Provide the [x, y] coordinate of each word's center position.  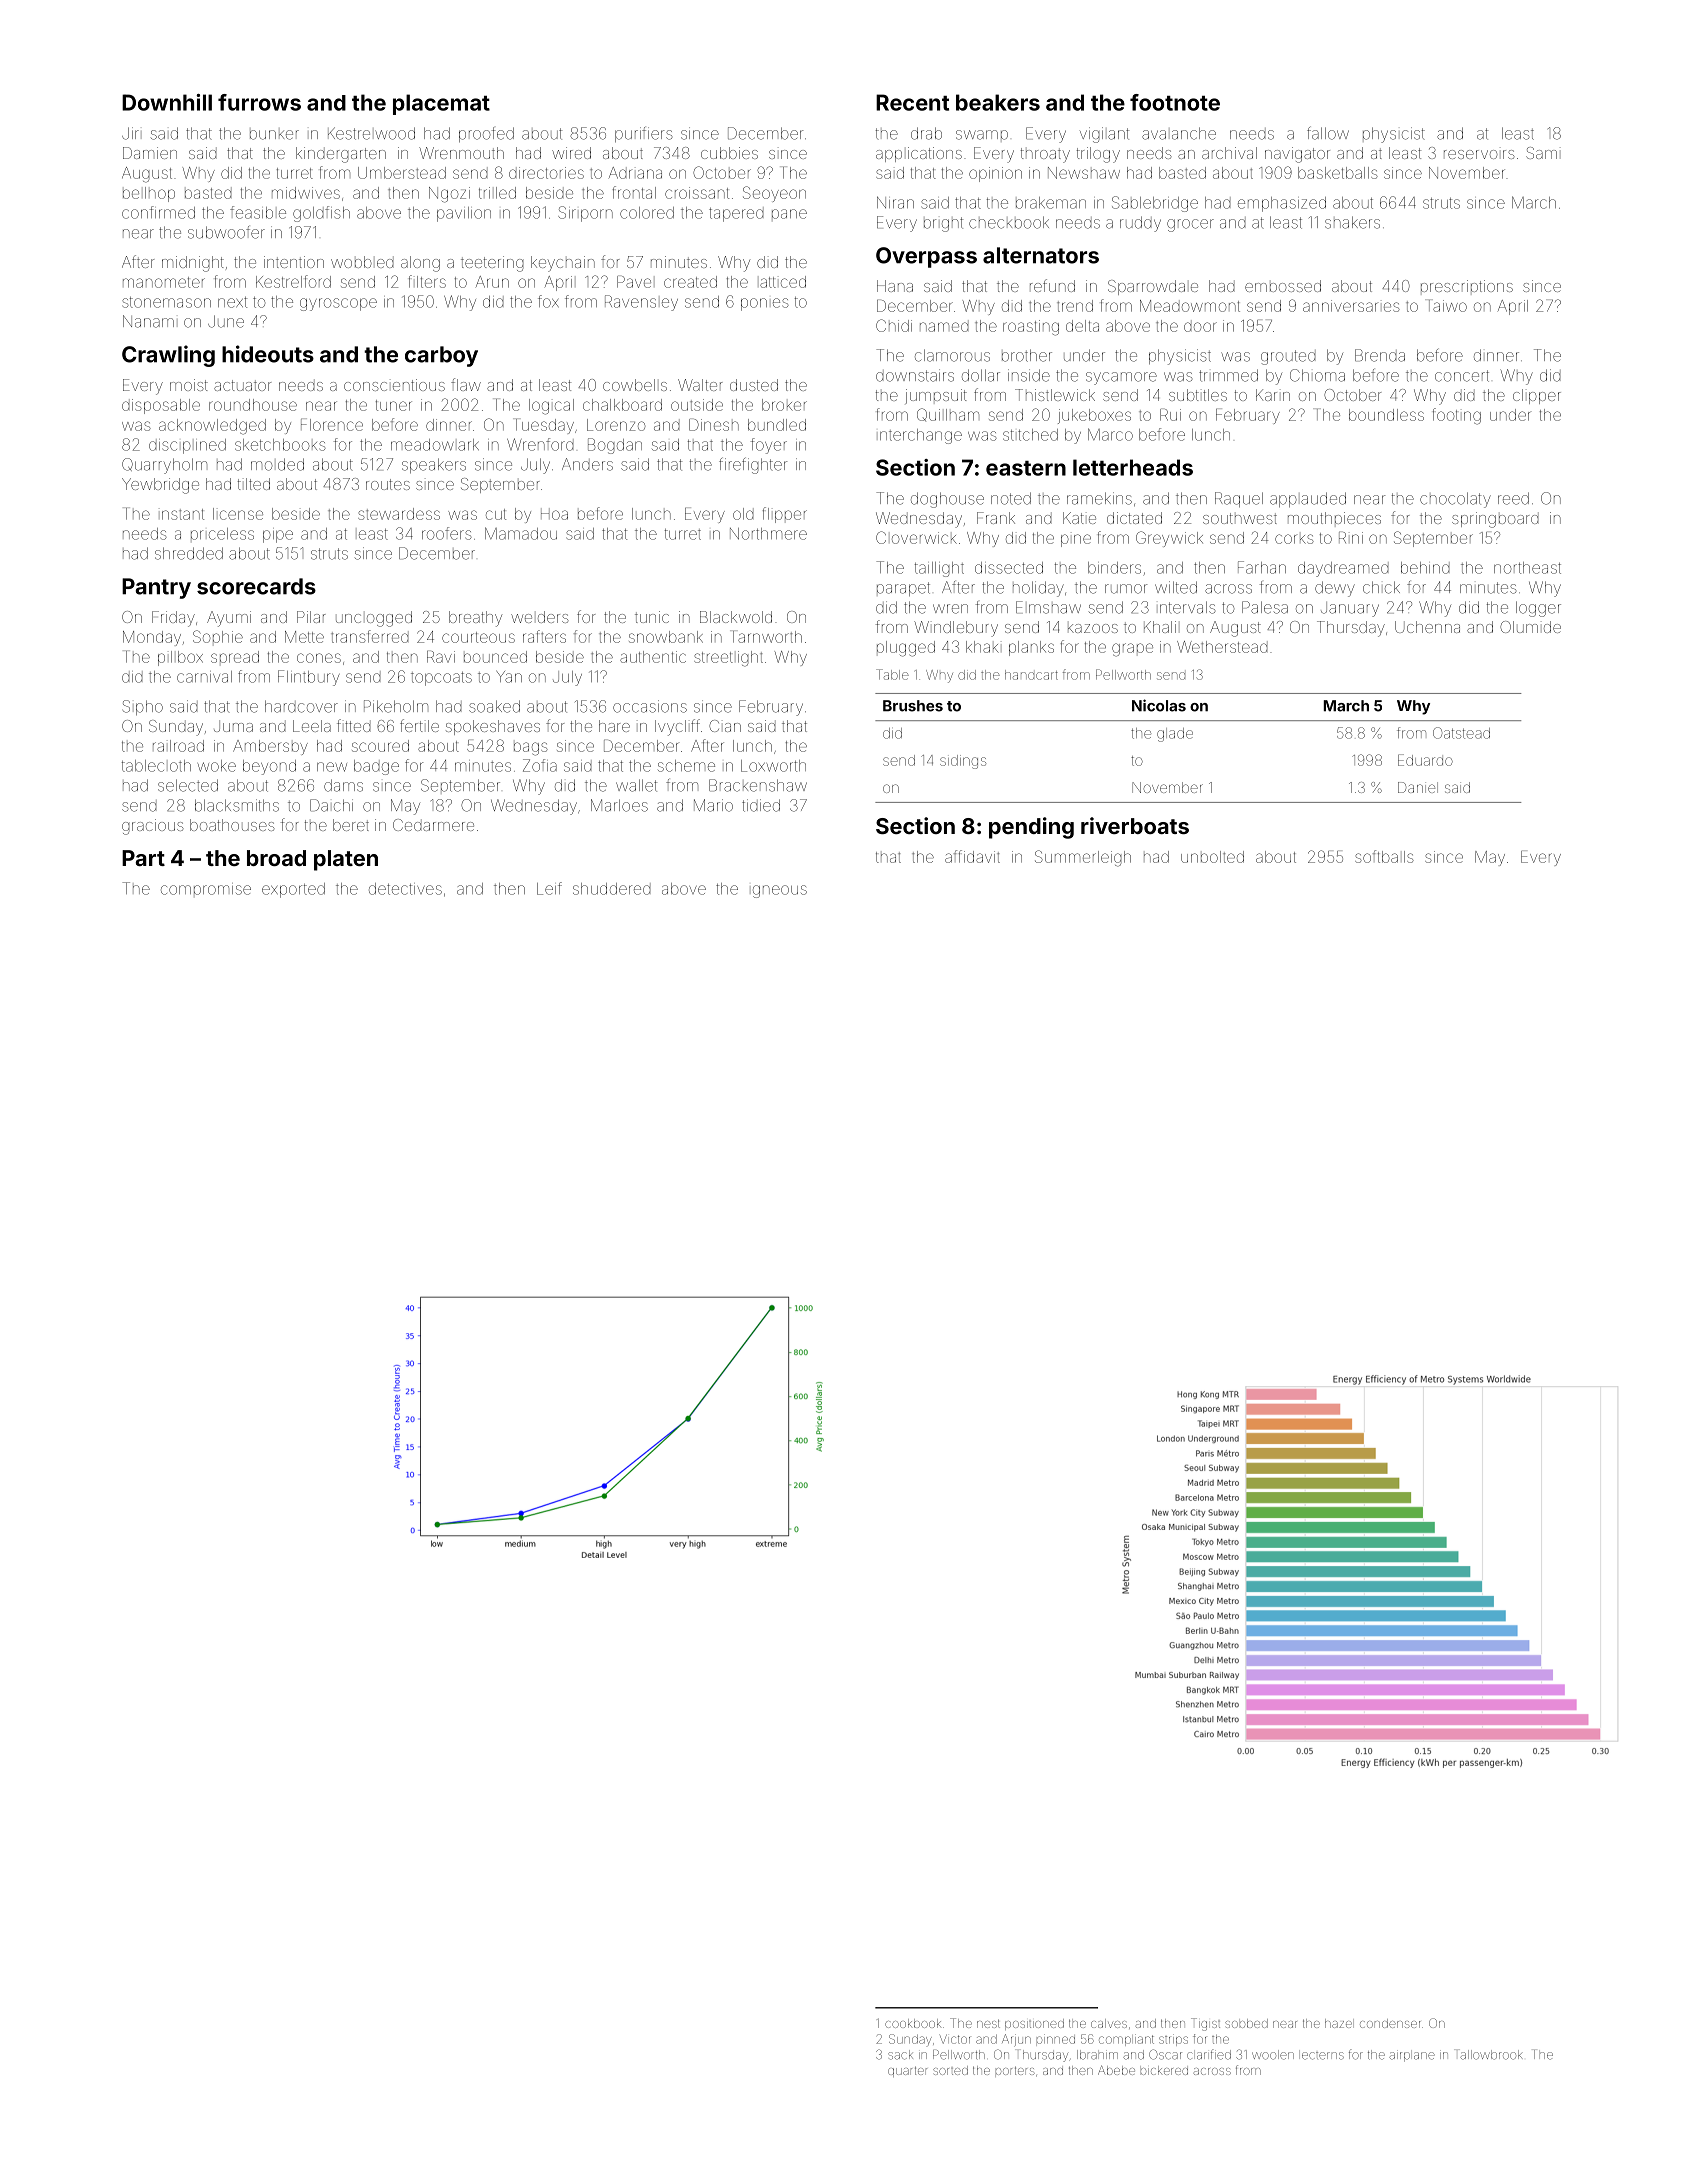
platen [346, 860]
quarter [907, 2072]
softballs [1384, 856]
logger [1538, 609]
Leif [549, 888]
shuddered [612, 889]
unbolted [1212, 857]
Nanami [148, 321]
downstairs [915, 375]
